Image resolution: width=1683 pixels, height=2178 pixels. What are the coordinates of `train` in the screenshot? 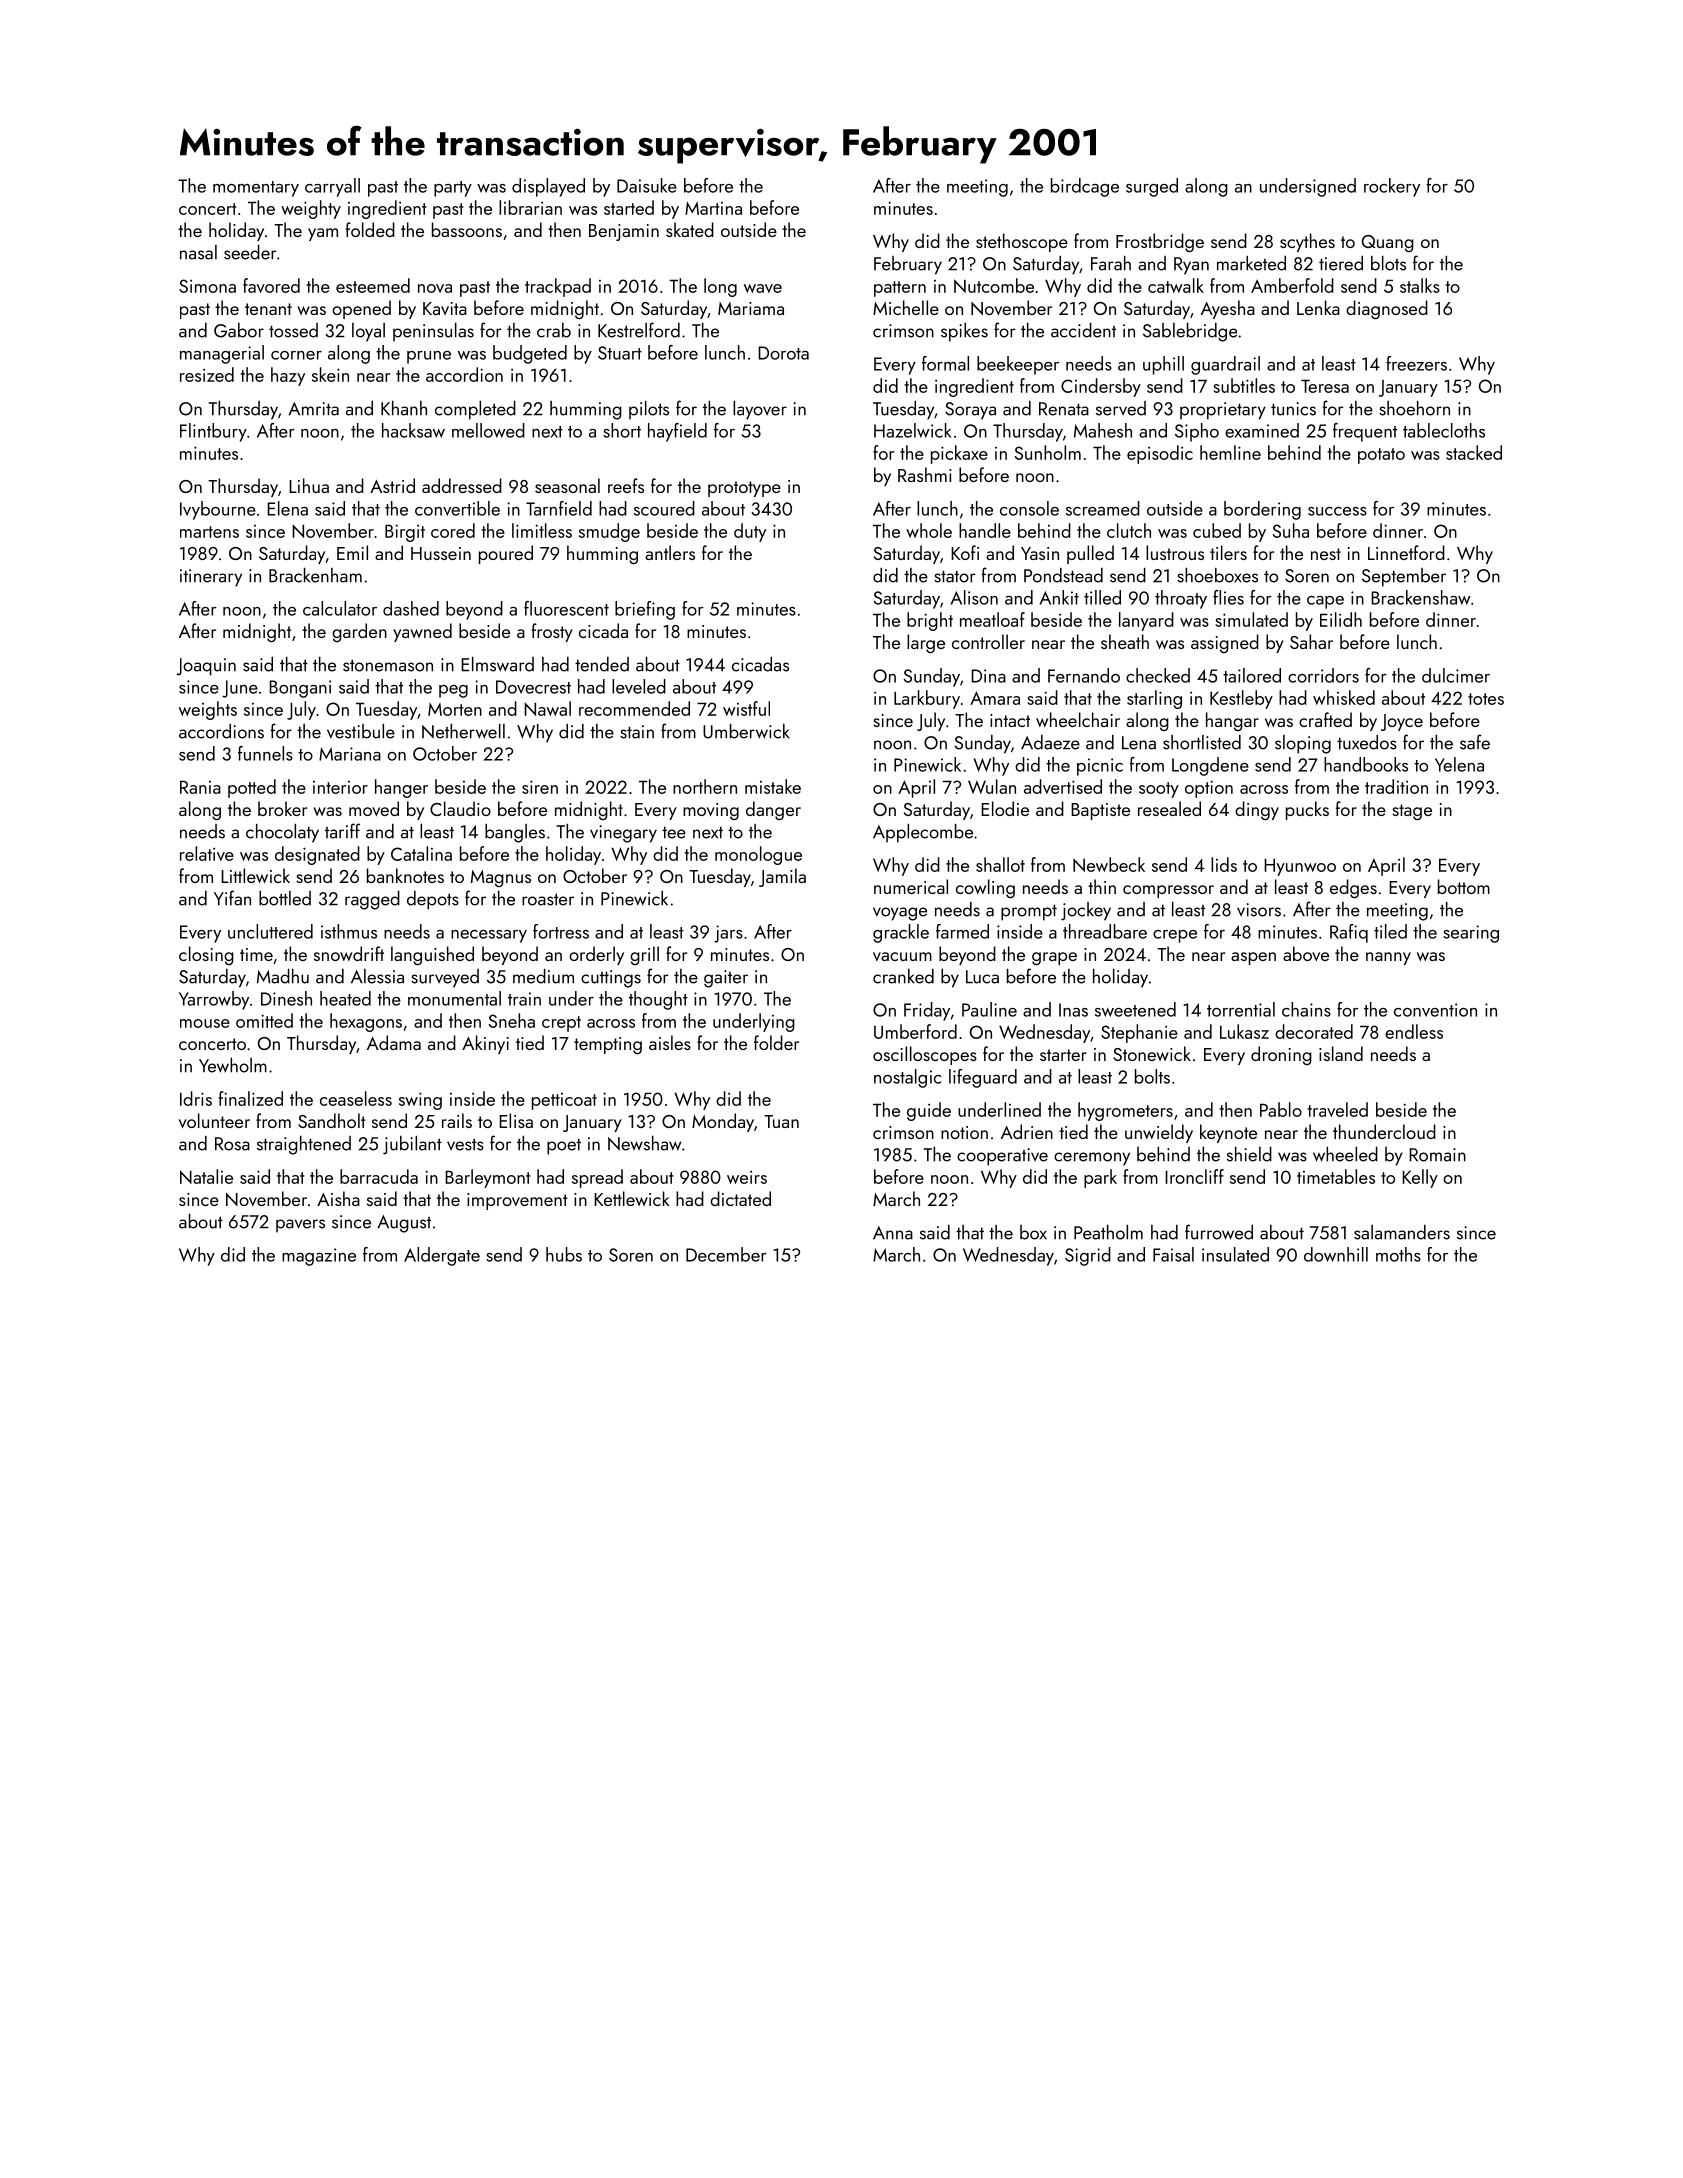 It's located at (524, 999).
